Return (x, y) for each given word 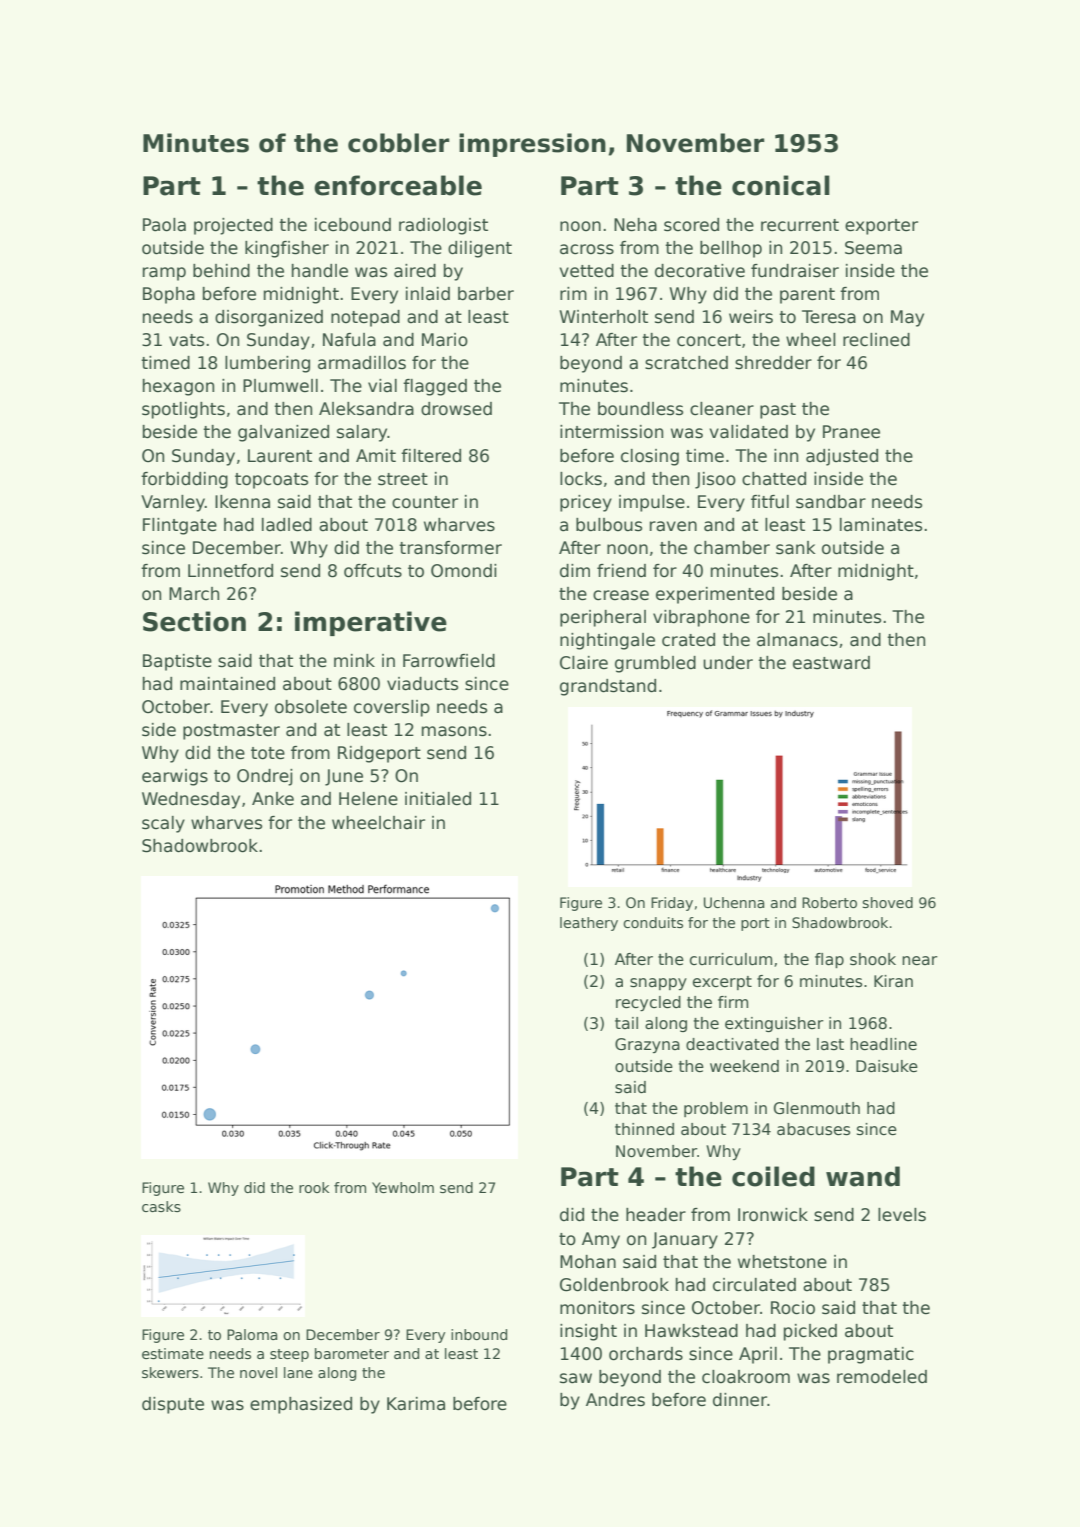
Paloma (252, 1334)
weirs (751, 317)
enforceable (398, 185)
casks (161, 1206)
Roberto (829, 902)
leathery (589, 924)
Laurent (280, 456)
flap (829, 960)
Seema (873, 248)
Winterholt (603, 317)
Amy (601, 1240)
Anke (273, 799)
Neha (635, 225)
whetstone (782, 1262)
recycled (648, 1003)
